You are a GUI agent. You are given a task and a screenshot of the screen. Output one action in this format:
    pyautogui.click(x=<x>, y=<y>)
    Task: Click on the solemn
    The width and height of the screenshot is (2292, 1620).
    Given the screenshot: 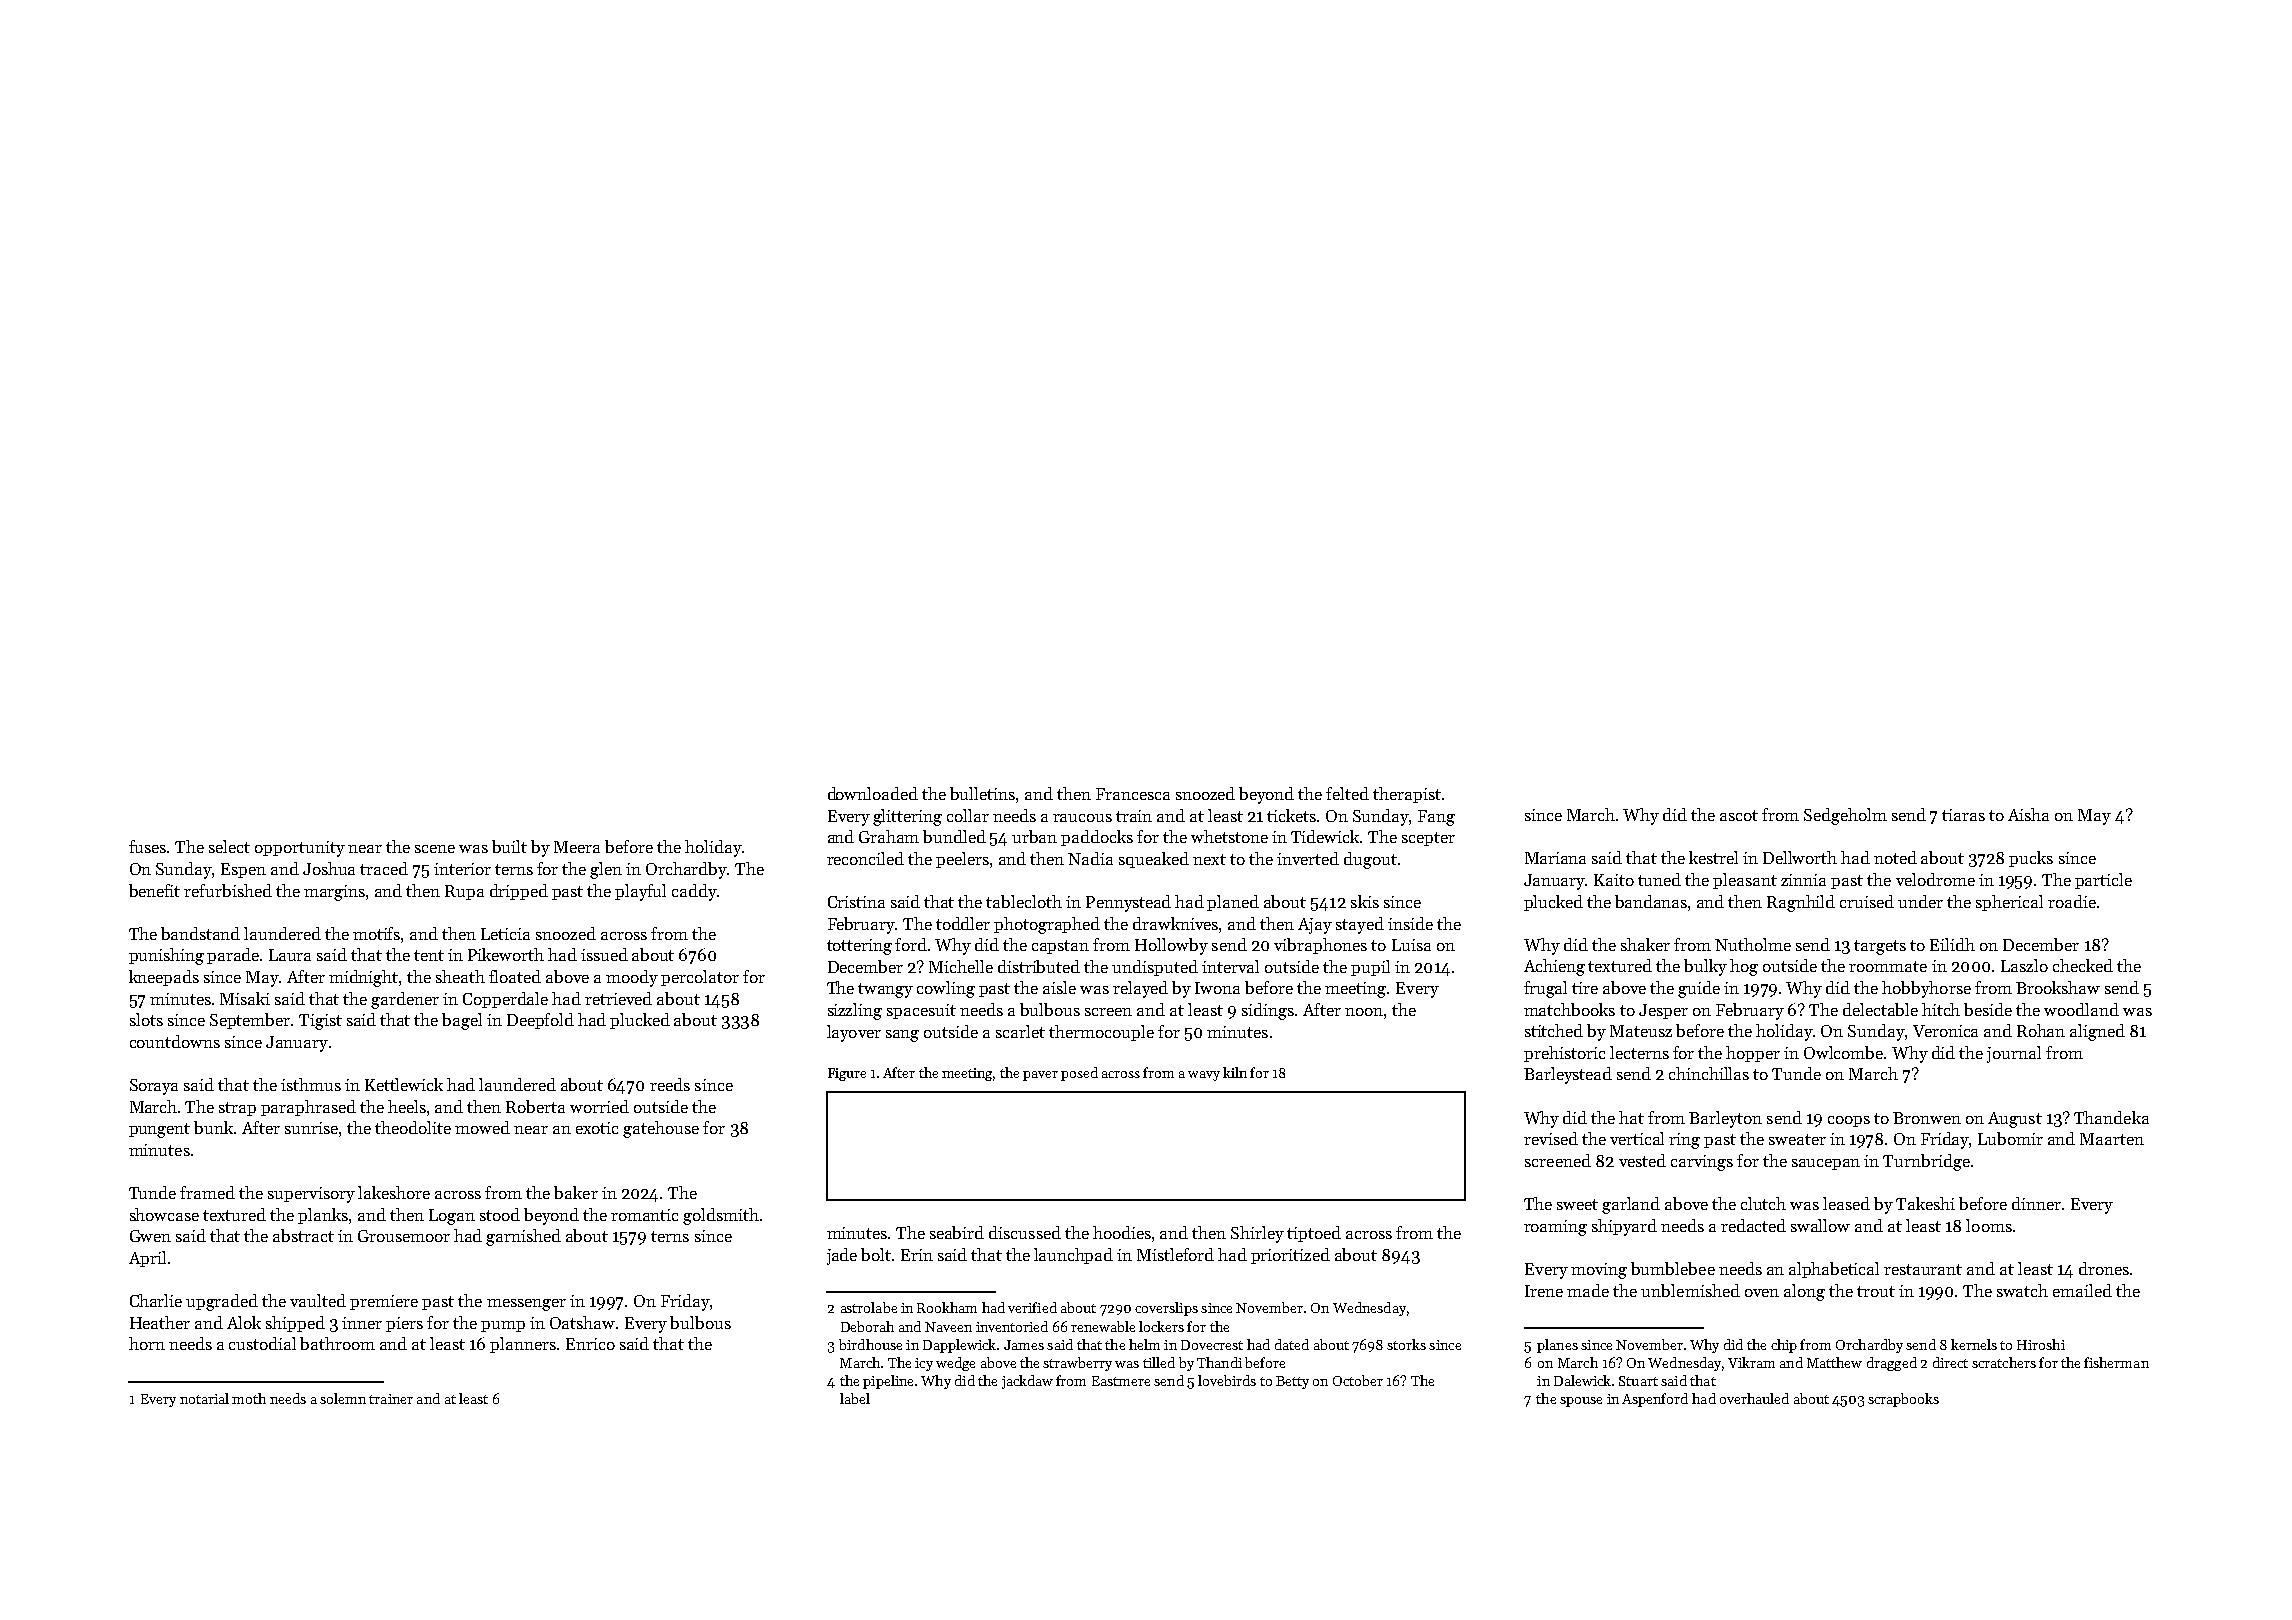 What is the action you would take?
    pyautogui.click(x=343, y=1398)
